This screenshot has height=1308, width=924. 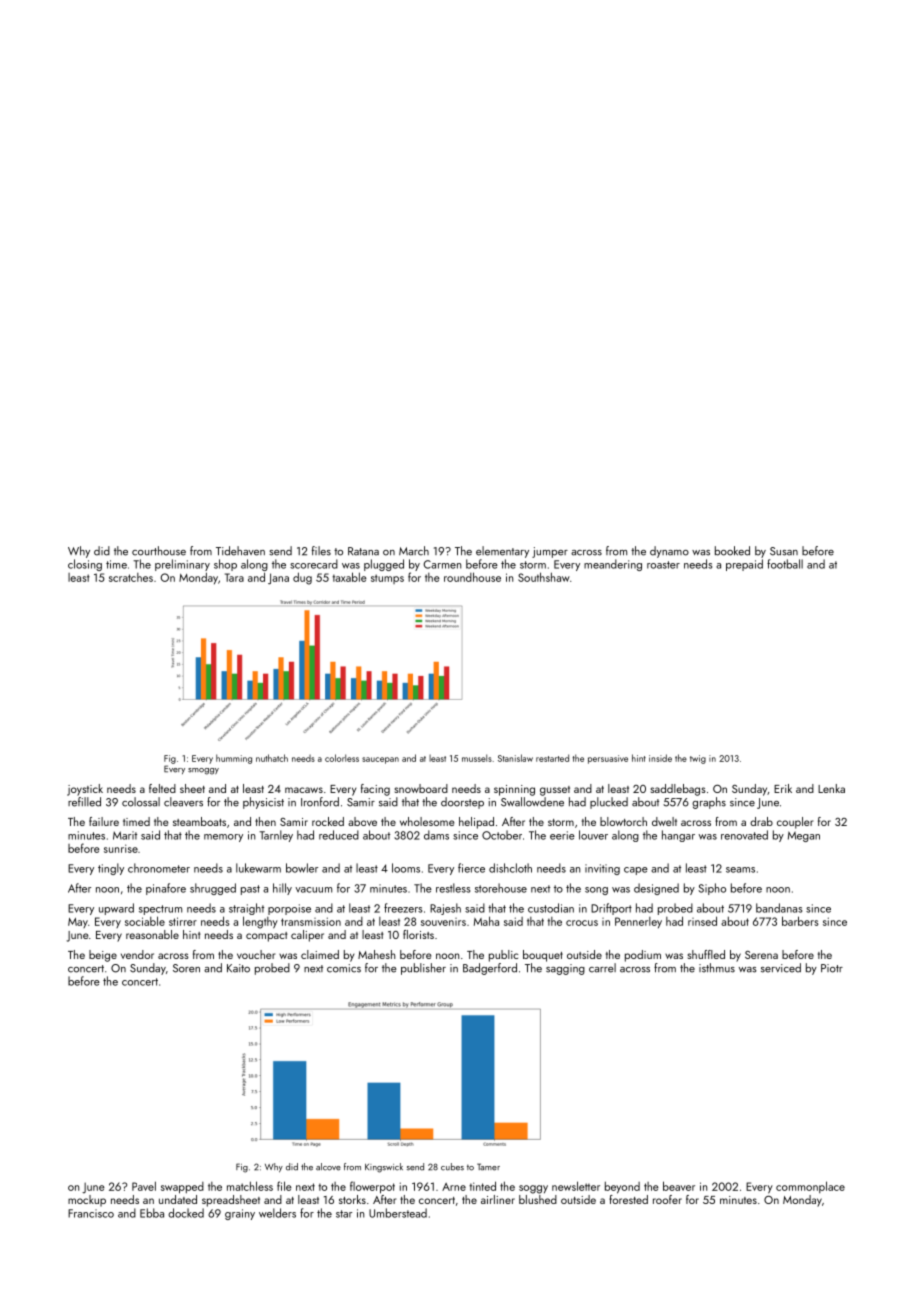 I want to click on Ratana, so click(x=363, y=551).
